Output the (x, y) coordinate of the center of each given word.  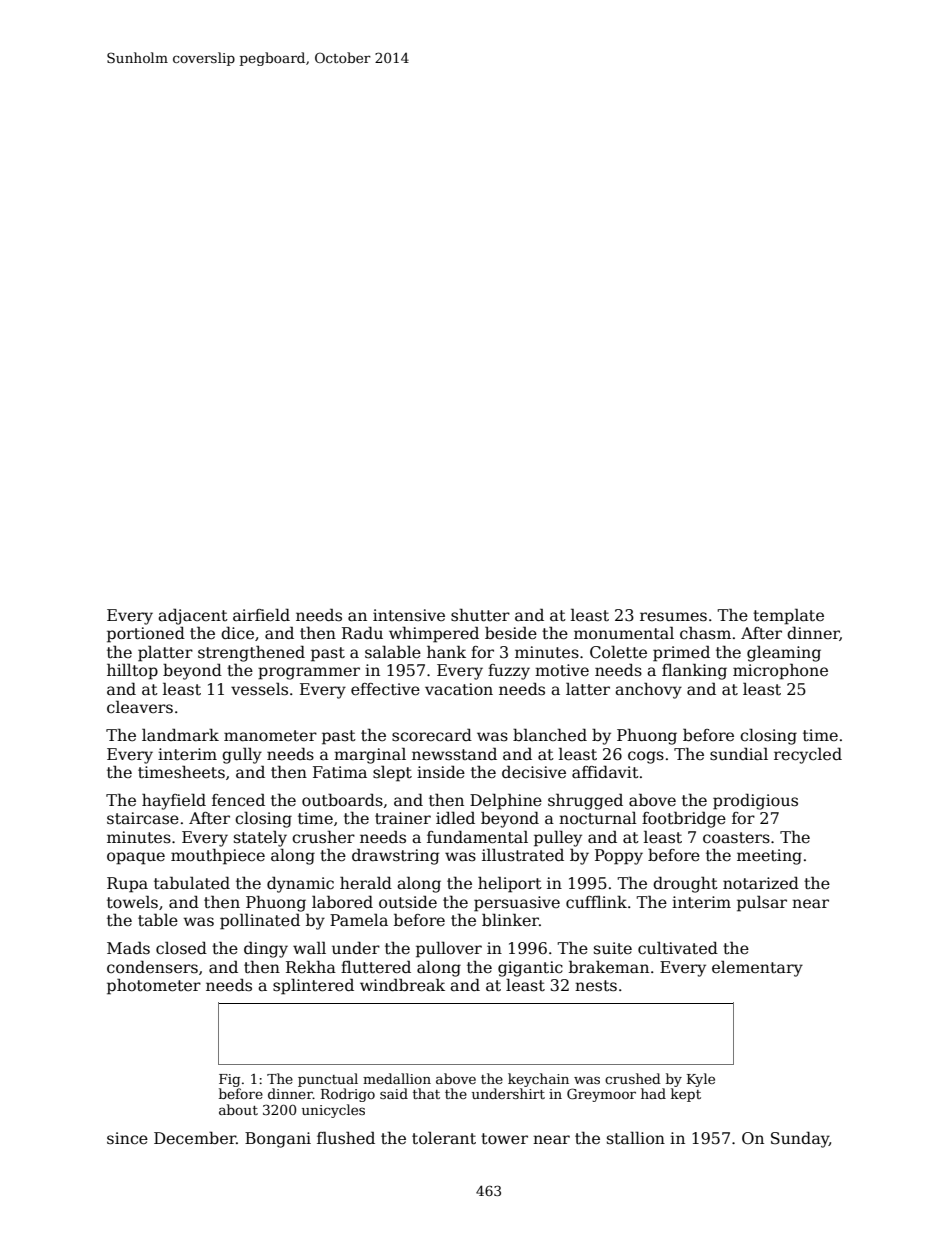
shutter (480, 615)
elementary (757, 968)
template (788, 617)
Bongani (278, 1140)
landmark (180, 735)
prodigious (755, 802)
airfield (261, 615)
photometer (154, 986)
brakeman (609, 967)
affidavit (605, 772)
